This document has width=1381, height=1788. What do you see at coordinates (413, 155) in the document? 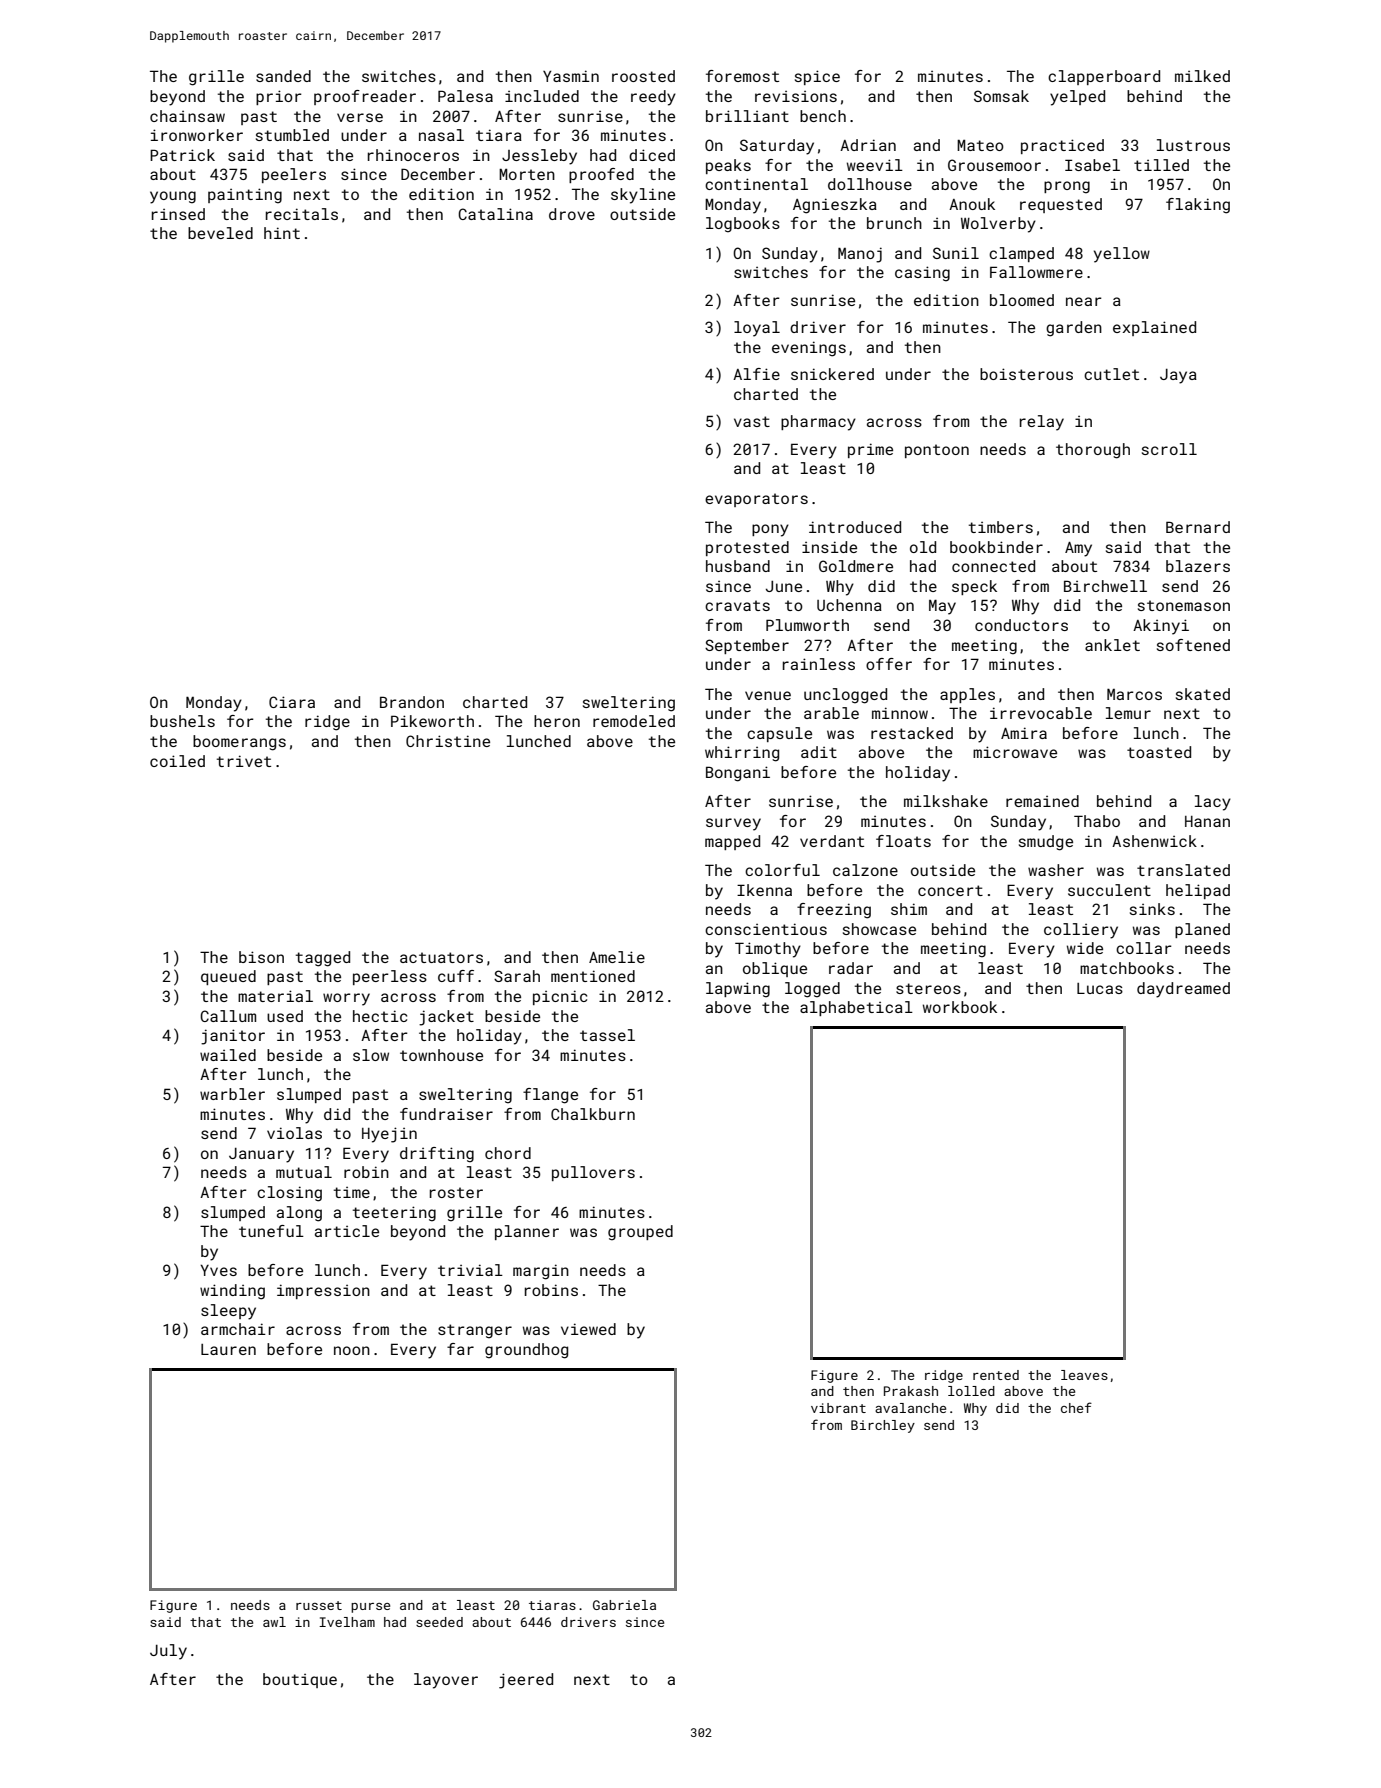
I see `rhinoceros` at bounding box center [413, 155].
